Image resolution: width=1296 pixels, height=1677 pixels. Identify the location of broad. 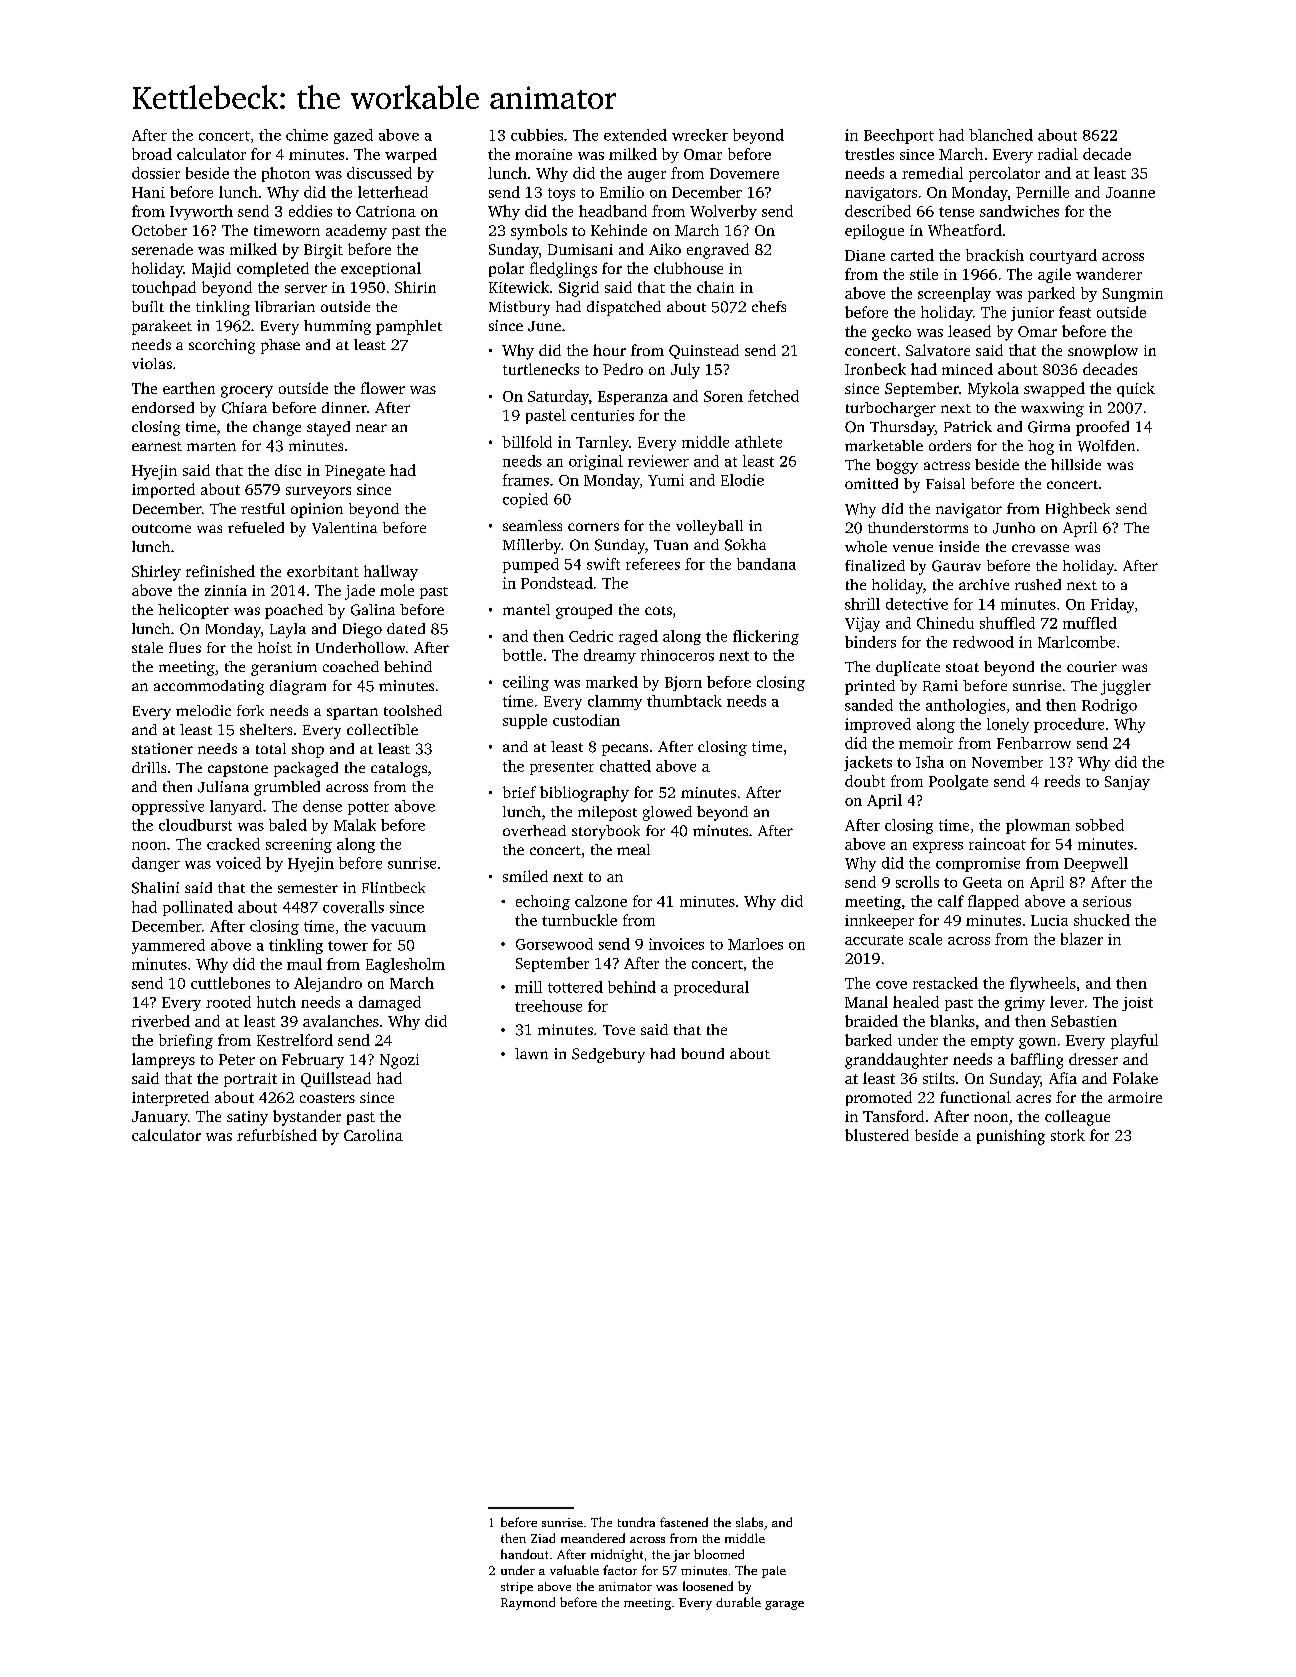
(152, 154).
